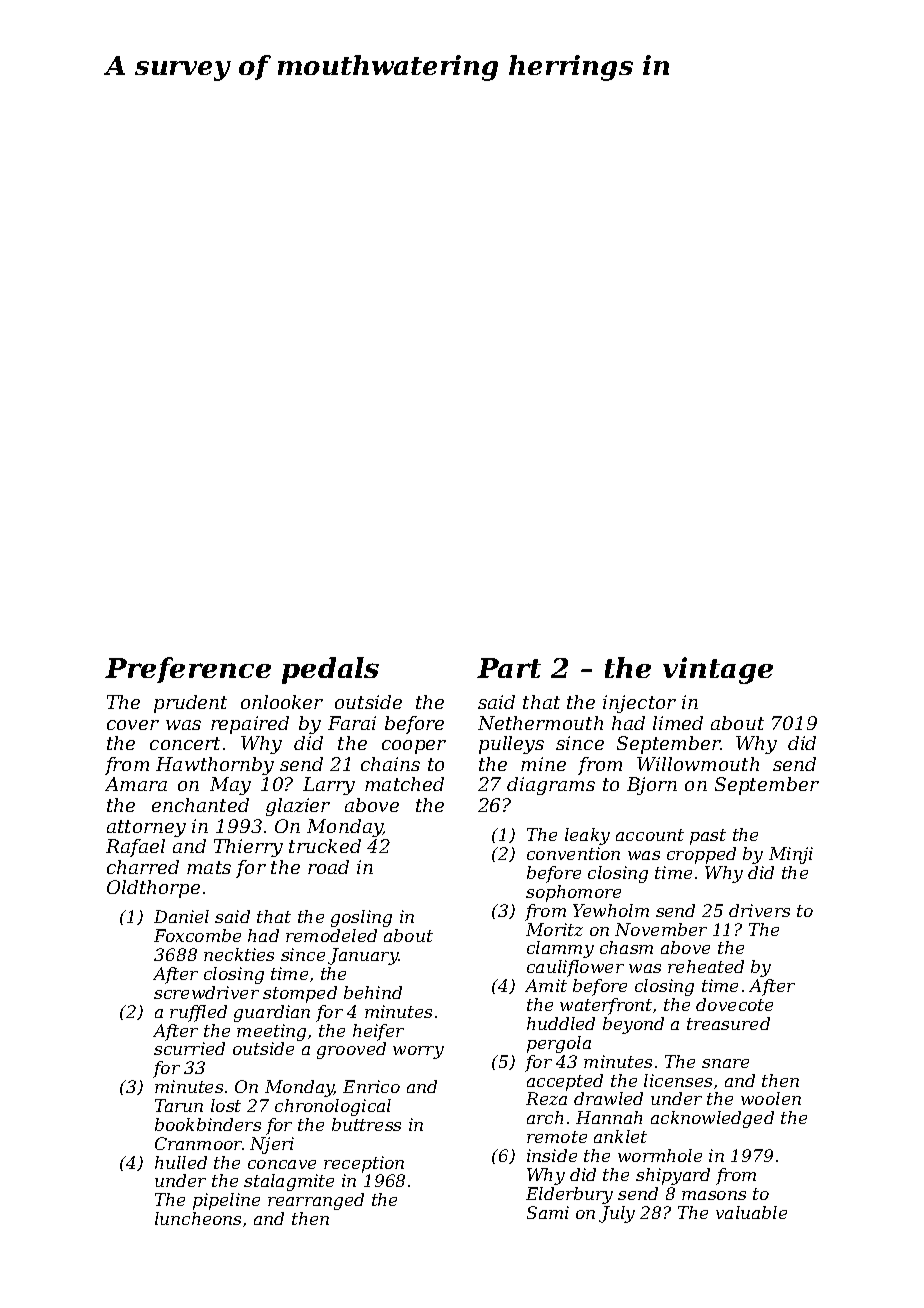 The height and width of the document is (1308, 924). What do you see at coordinates (289, 1182) in the document?
I see `stalagmite` at bounding box center [289, 1182].
